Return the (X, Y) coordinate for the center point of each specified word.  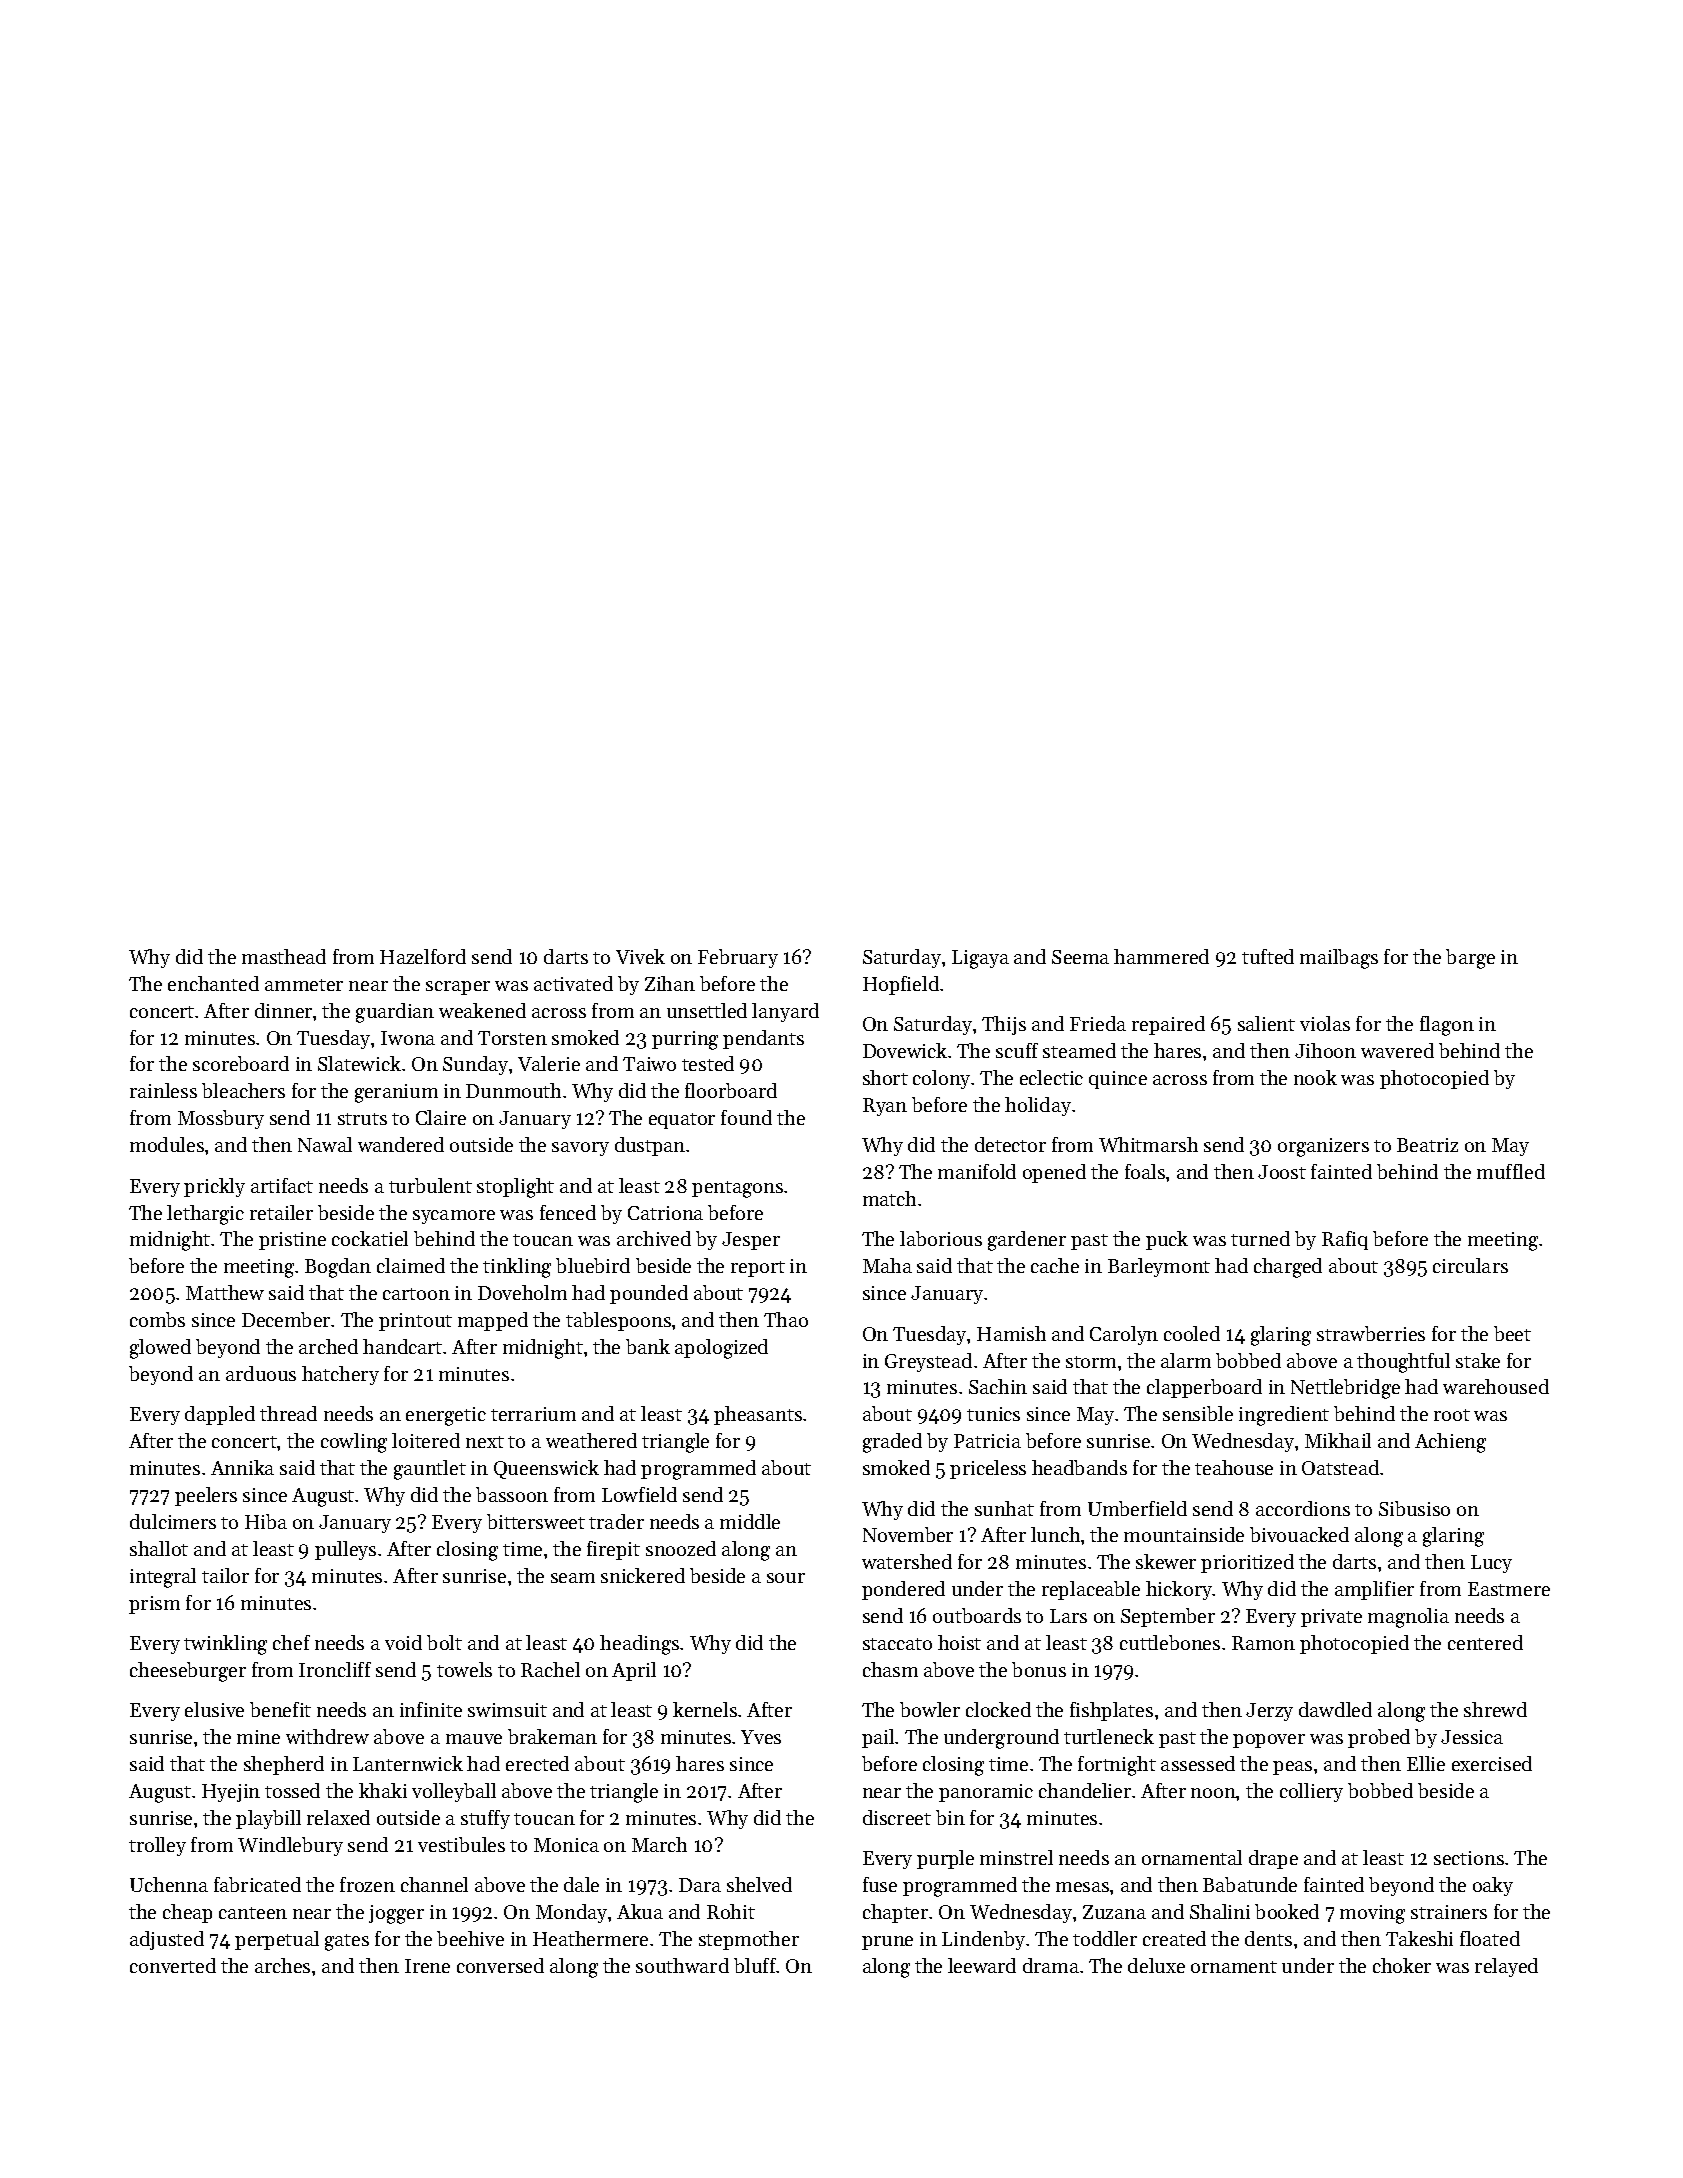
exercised (1492, 1763)
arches (282, 1965)
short (885, 1077)
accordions (1303, 1508)
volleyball (454, 1792)
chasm (890, 1669)
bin (950, 1817)
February (738, 958)
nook (1315, 1077)
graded (892, 1443)
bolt (444, 1642)
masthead (284, 956)
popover (1269, 1741)
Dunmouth (513, 1090)
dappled (220, 1415)
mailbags (1339, 959)
